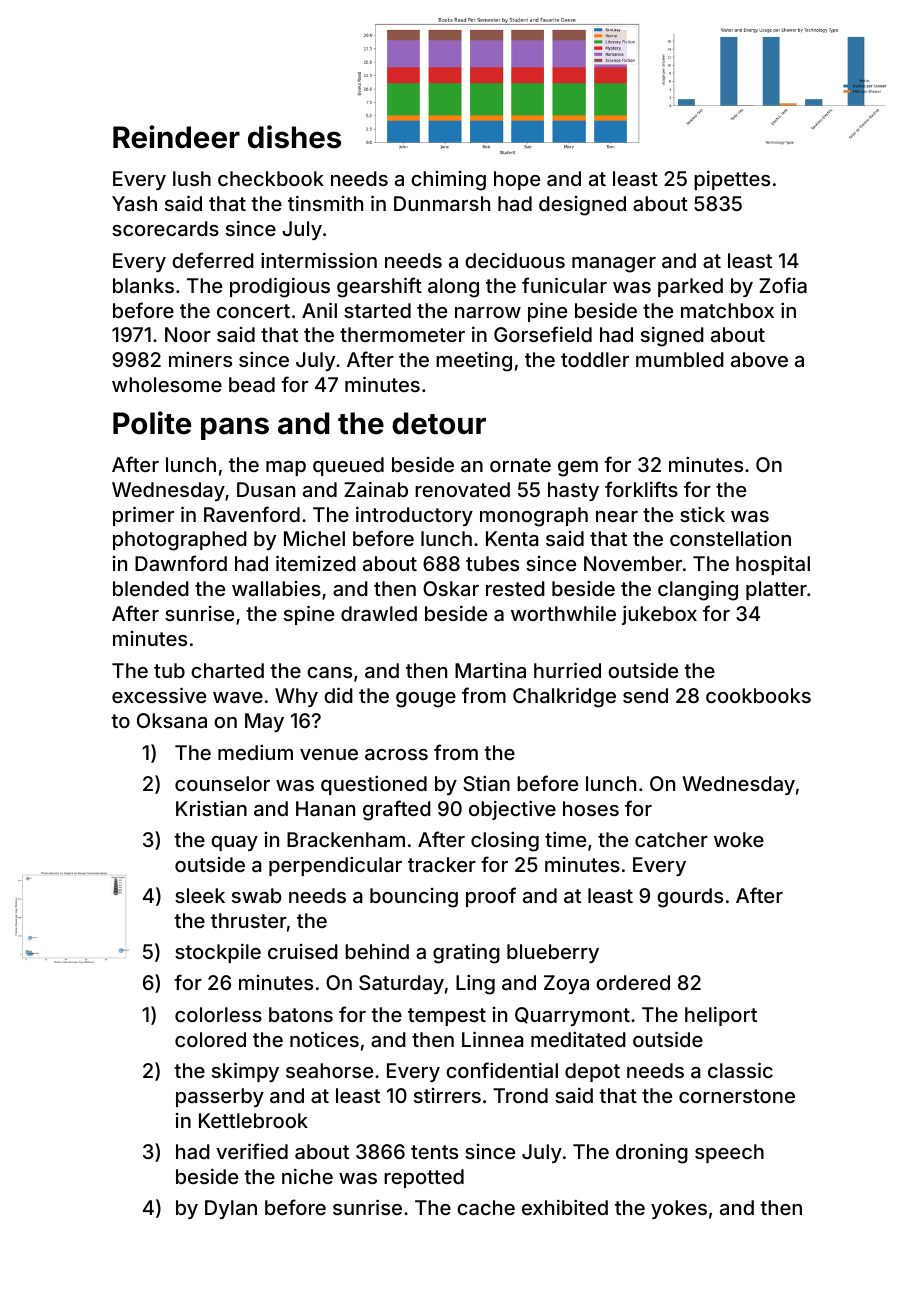 The width and height of the image is (924, 1308). Describe the element at coordinates (176, 137) in the image. I see `Reindeer` at that location.
